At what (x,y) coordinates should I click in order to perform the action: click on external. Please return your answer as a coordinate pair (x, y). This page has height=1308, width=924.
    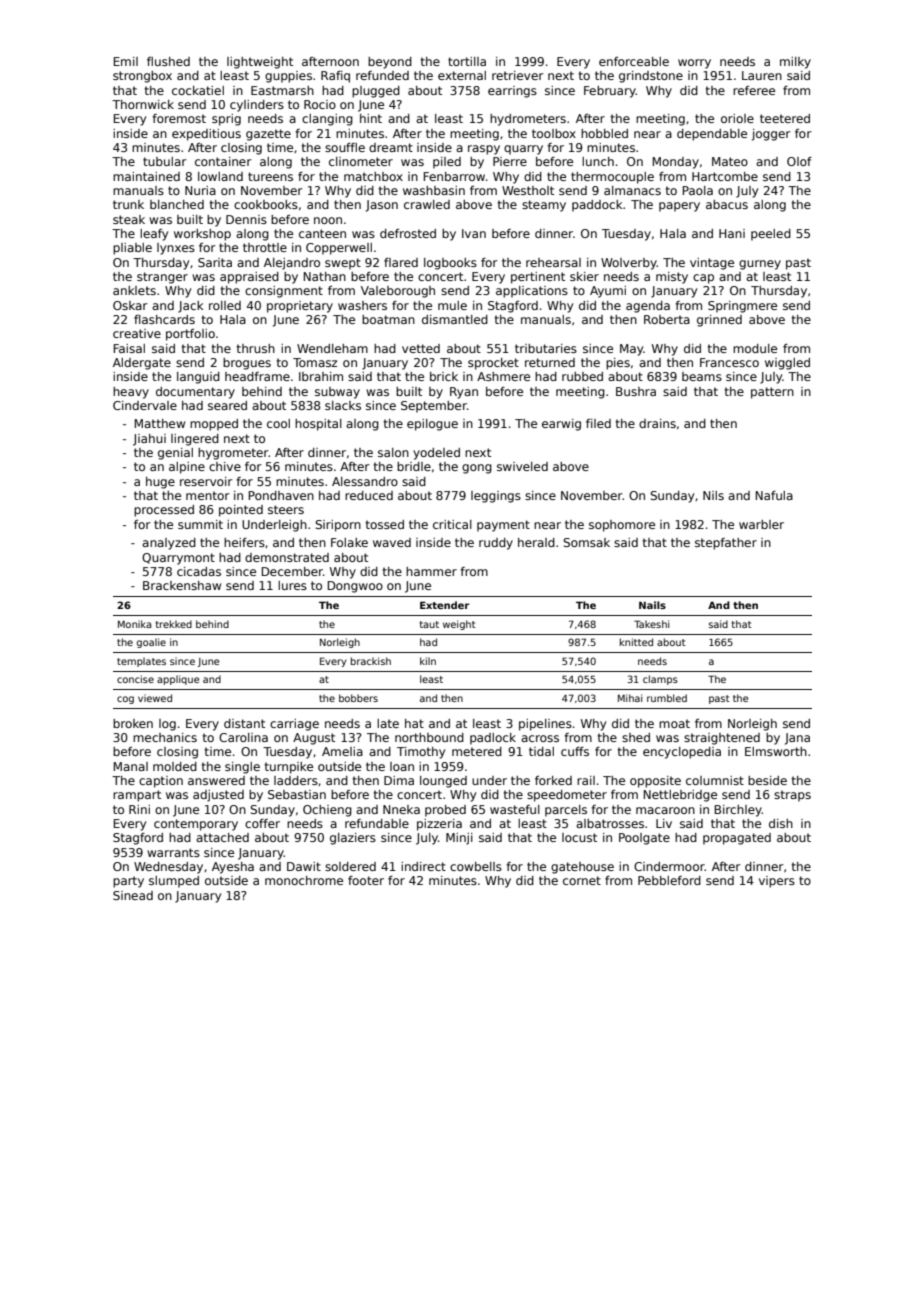
    Looking at the image, I should click on (462, 75).
